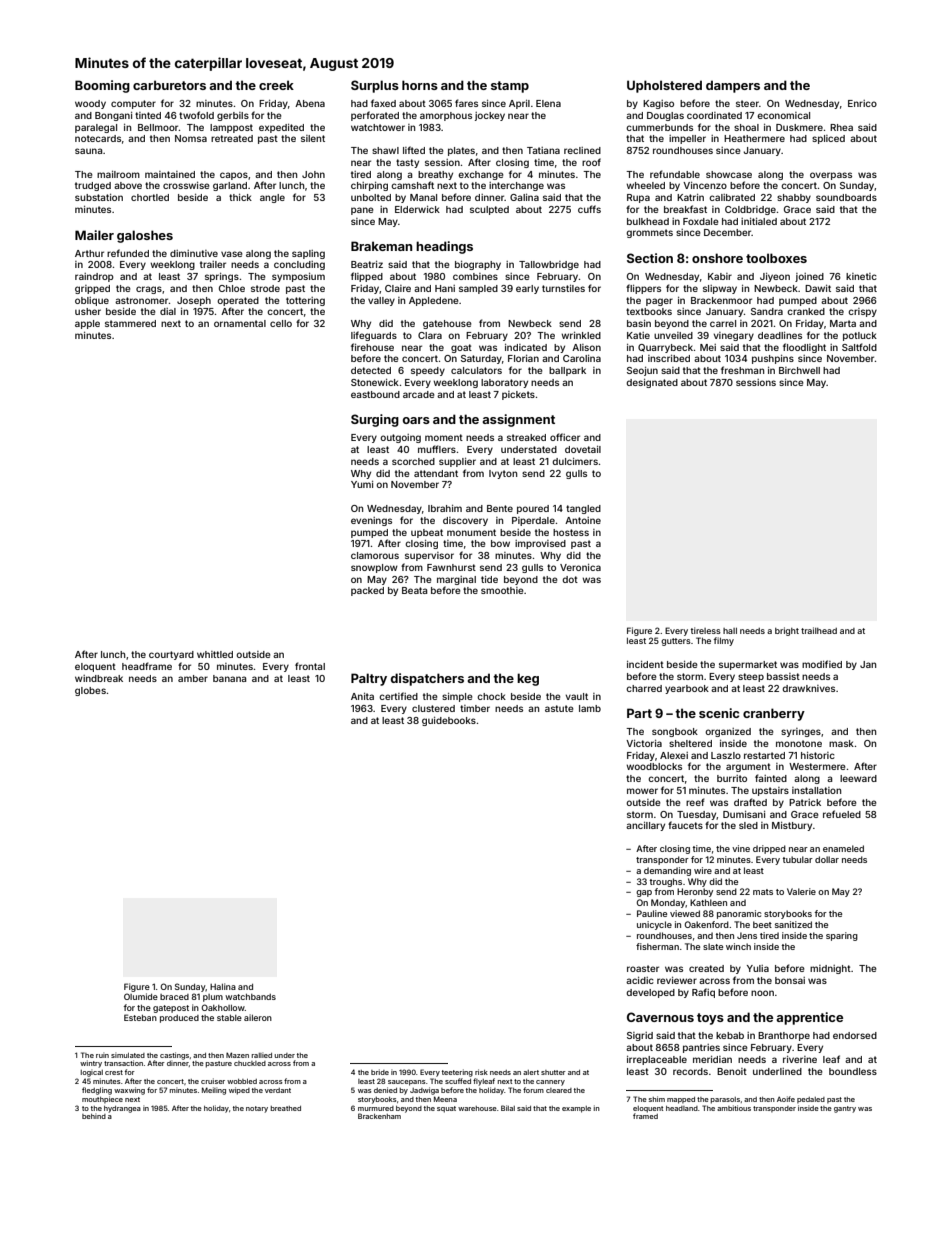 Image resolution: width=952 pixels, height=1233 pixels. Describe the element at coordinates (379, 1116) in the screenshot. I see `Brackenham` at that location.
